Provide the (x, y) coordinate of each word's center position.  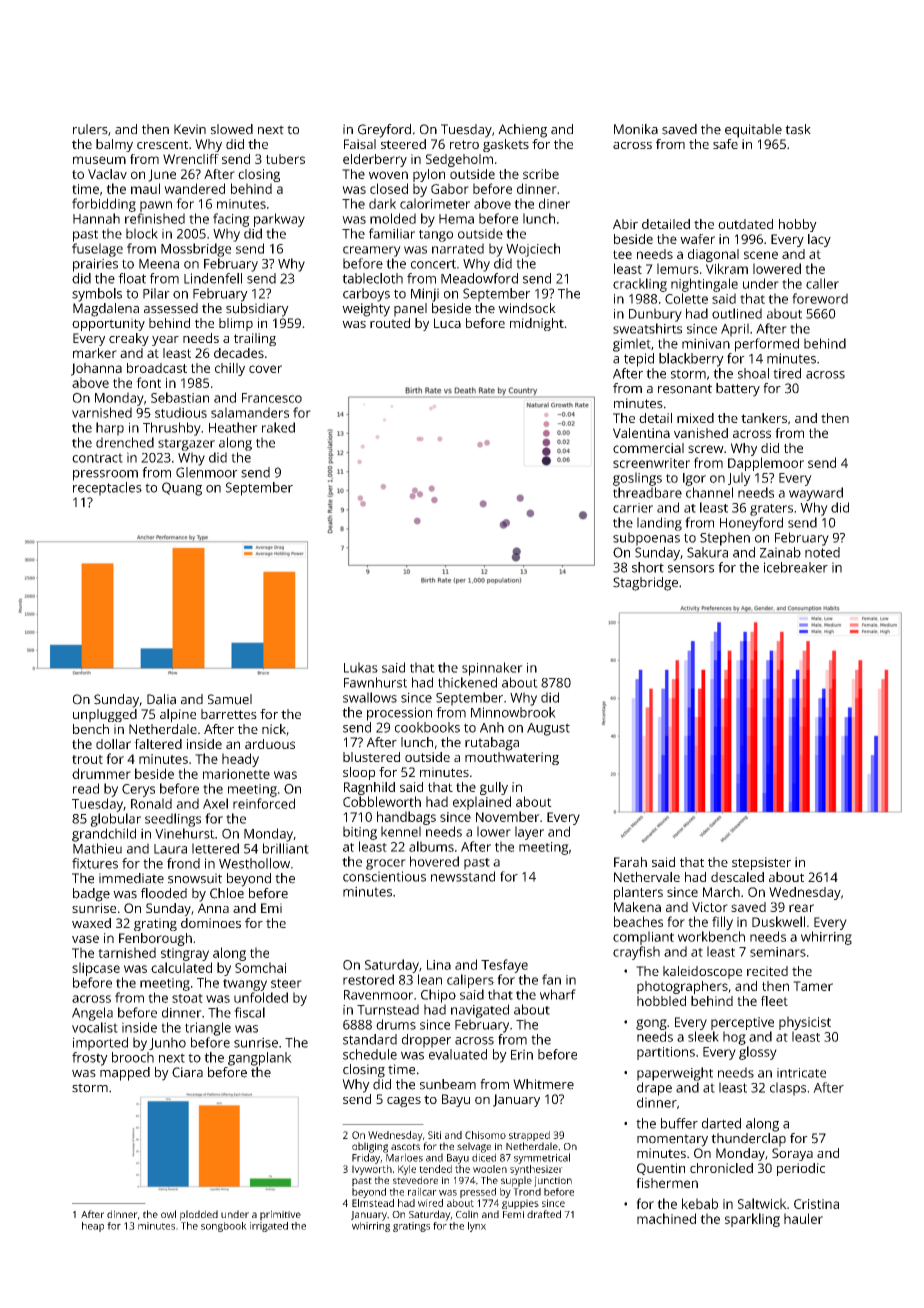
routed (390, 323)
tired (787, 373)
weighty (366, 310)
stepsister (761, 863)
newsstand (463, 876)
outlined (737, 313)
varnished (102, 412)
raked (278, 427)
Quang (182, 489)
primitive (280, 1215)
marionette (236, 774)
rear (801, 908)
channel (709, 492)
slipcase (96, 969)
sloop (359, 773)
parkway (279, 220)
